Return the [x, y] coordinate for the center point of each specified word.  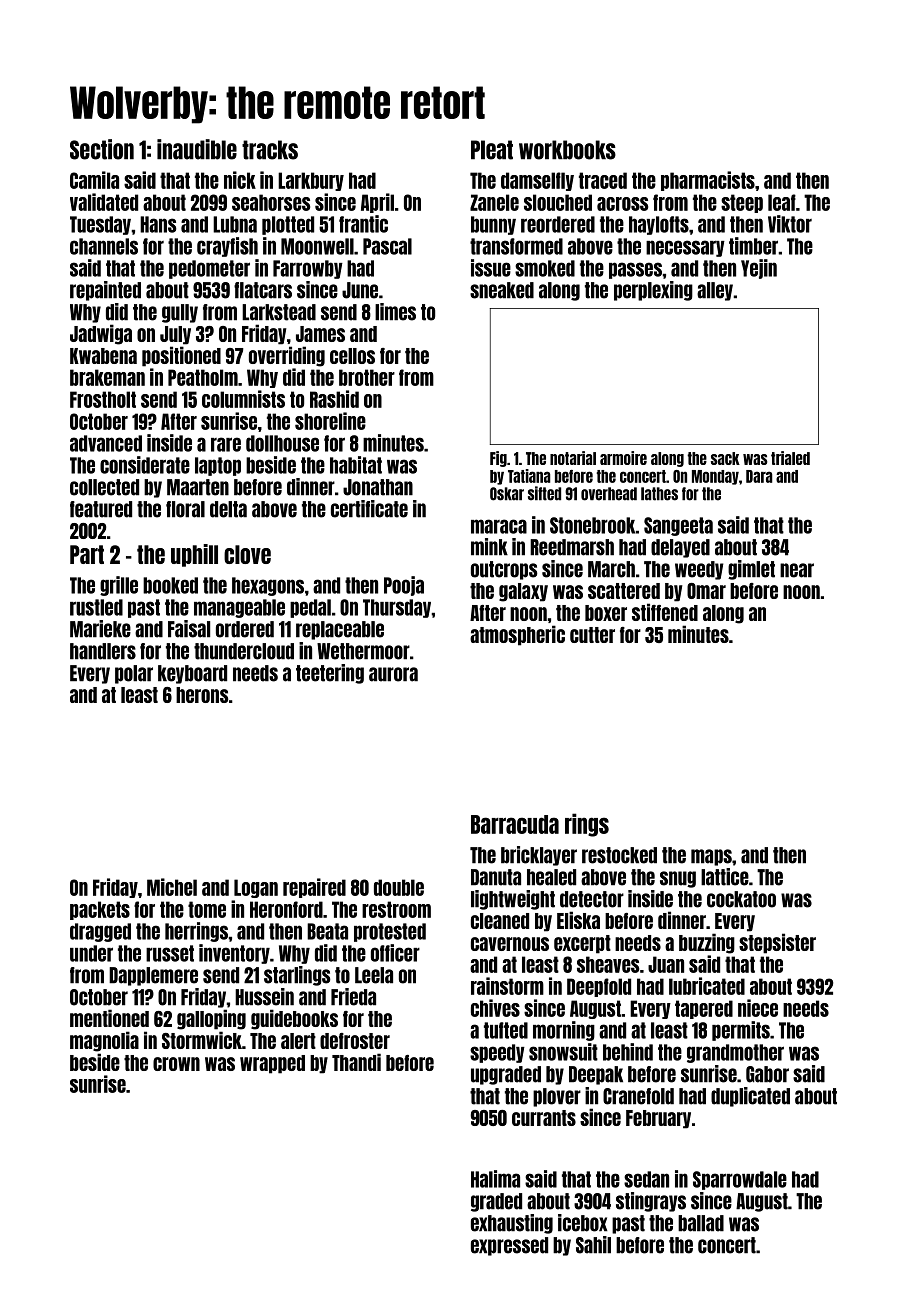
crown [176, 1064]
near [797, 570]
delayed [680, 548]
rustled [96, 607]
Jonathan [378, 487]
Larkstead [279, 312]
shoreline [330, 421]
